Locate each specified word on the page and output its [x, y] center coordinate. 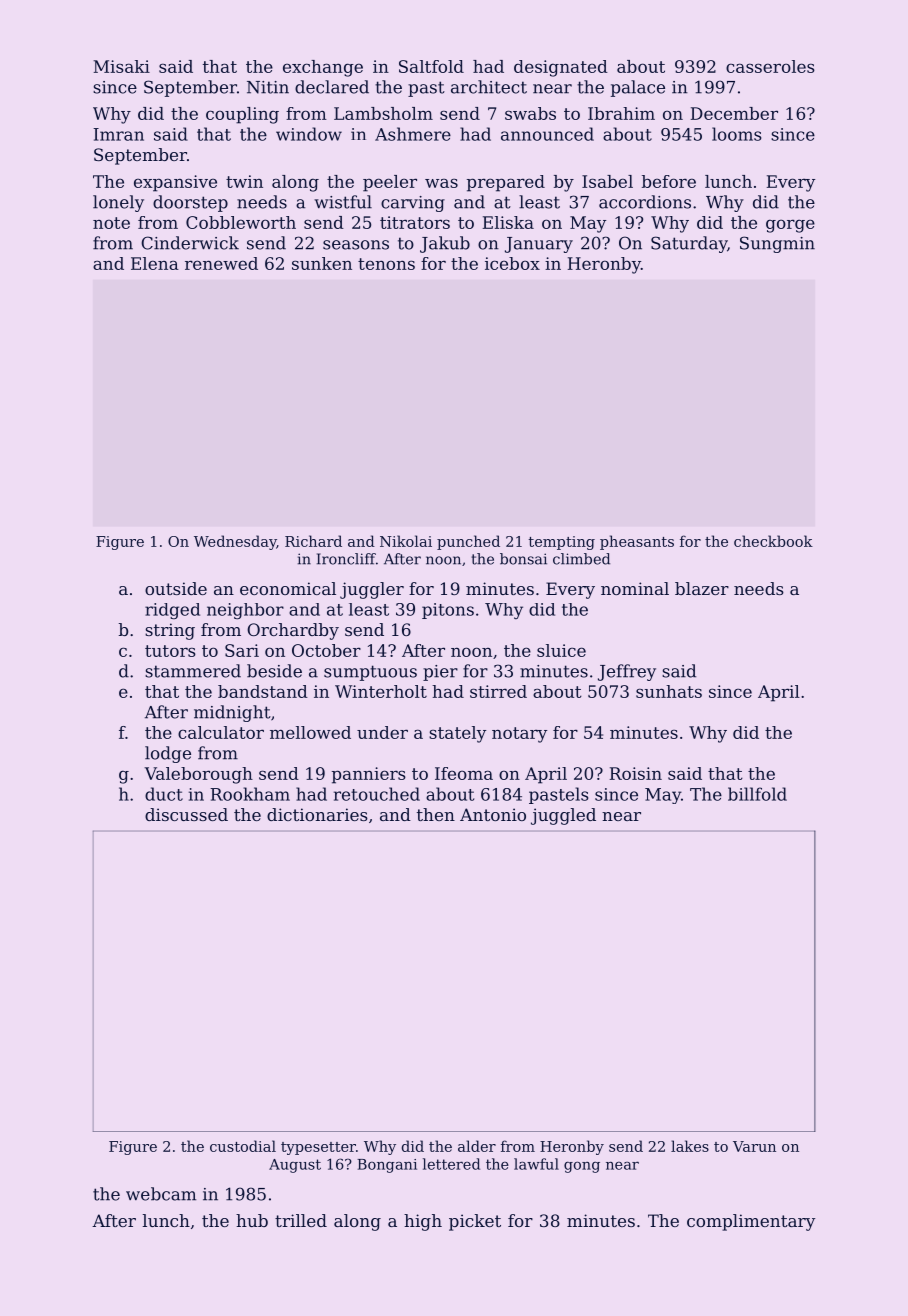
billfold [757, 794]
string [170, 631]
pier [440, 673]
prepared [506, 183]
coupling [242, 115]
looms [736, 134]
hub [252, 1220]
